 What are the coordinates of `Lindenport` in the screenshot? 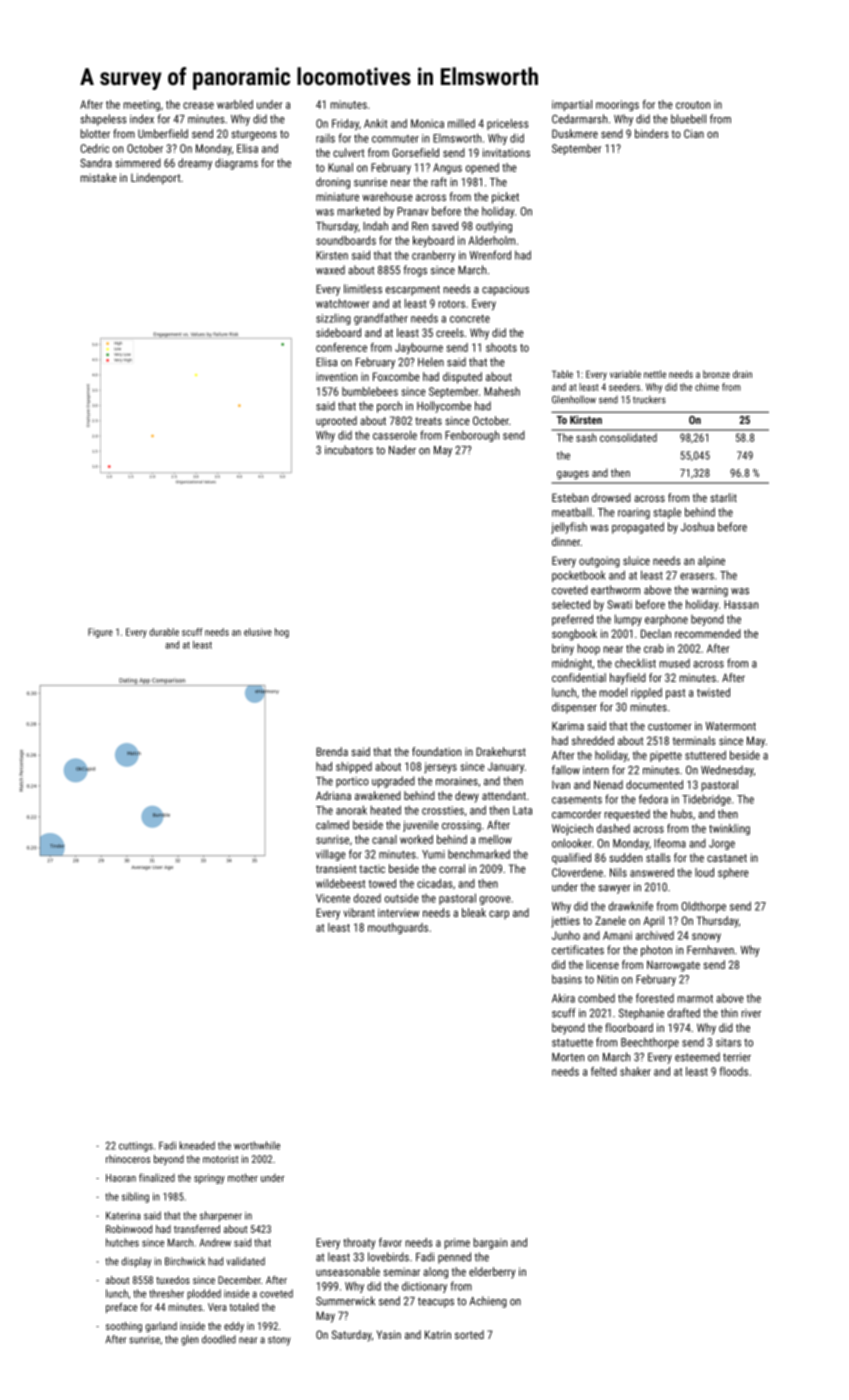 It's located at (155, 179).
